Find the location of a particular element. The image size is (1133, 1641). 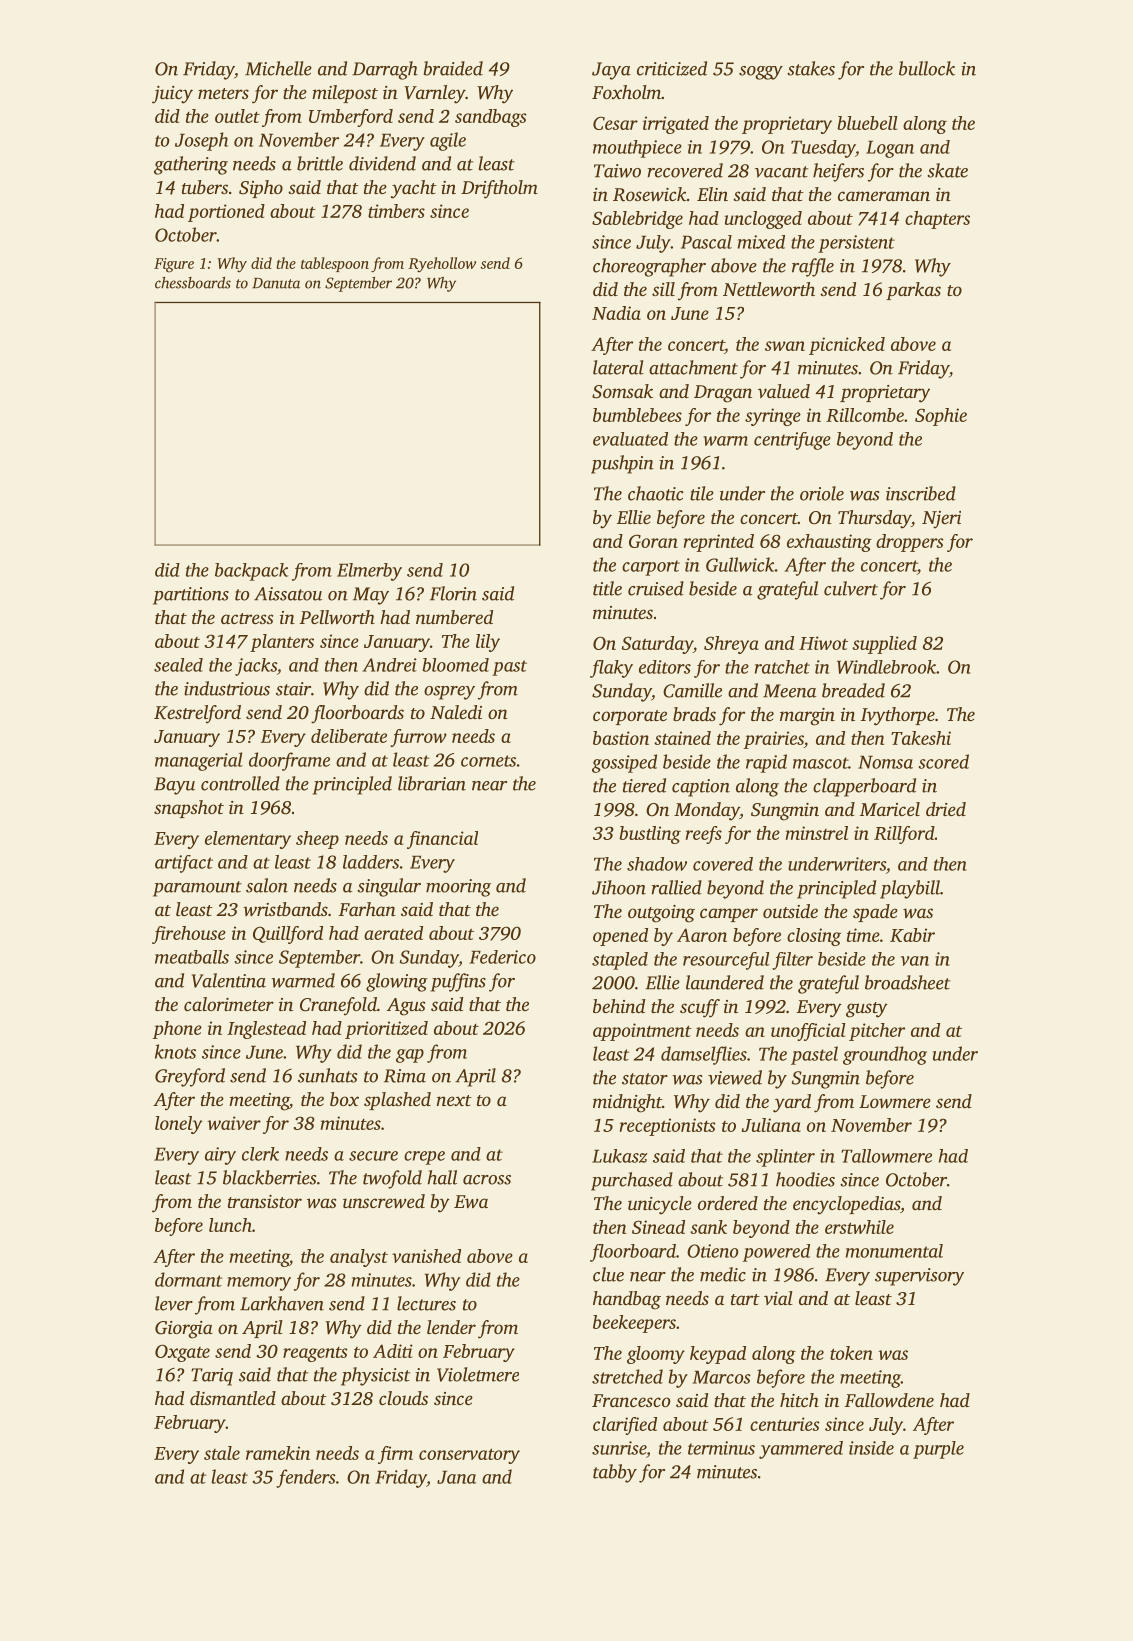

conservatory is located at coordinates (469, 1456).
